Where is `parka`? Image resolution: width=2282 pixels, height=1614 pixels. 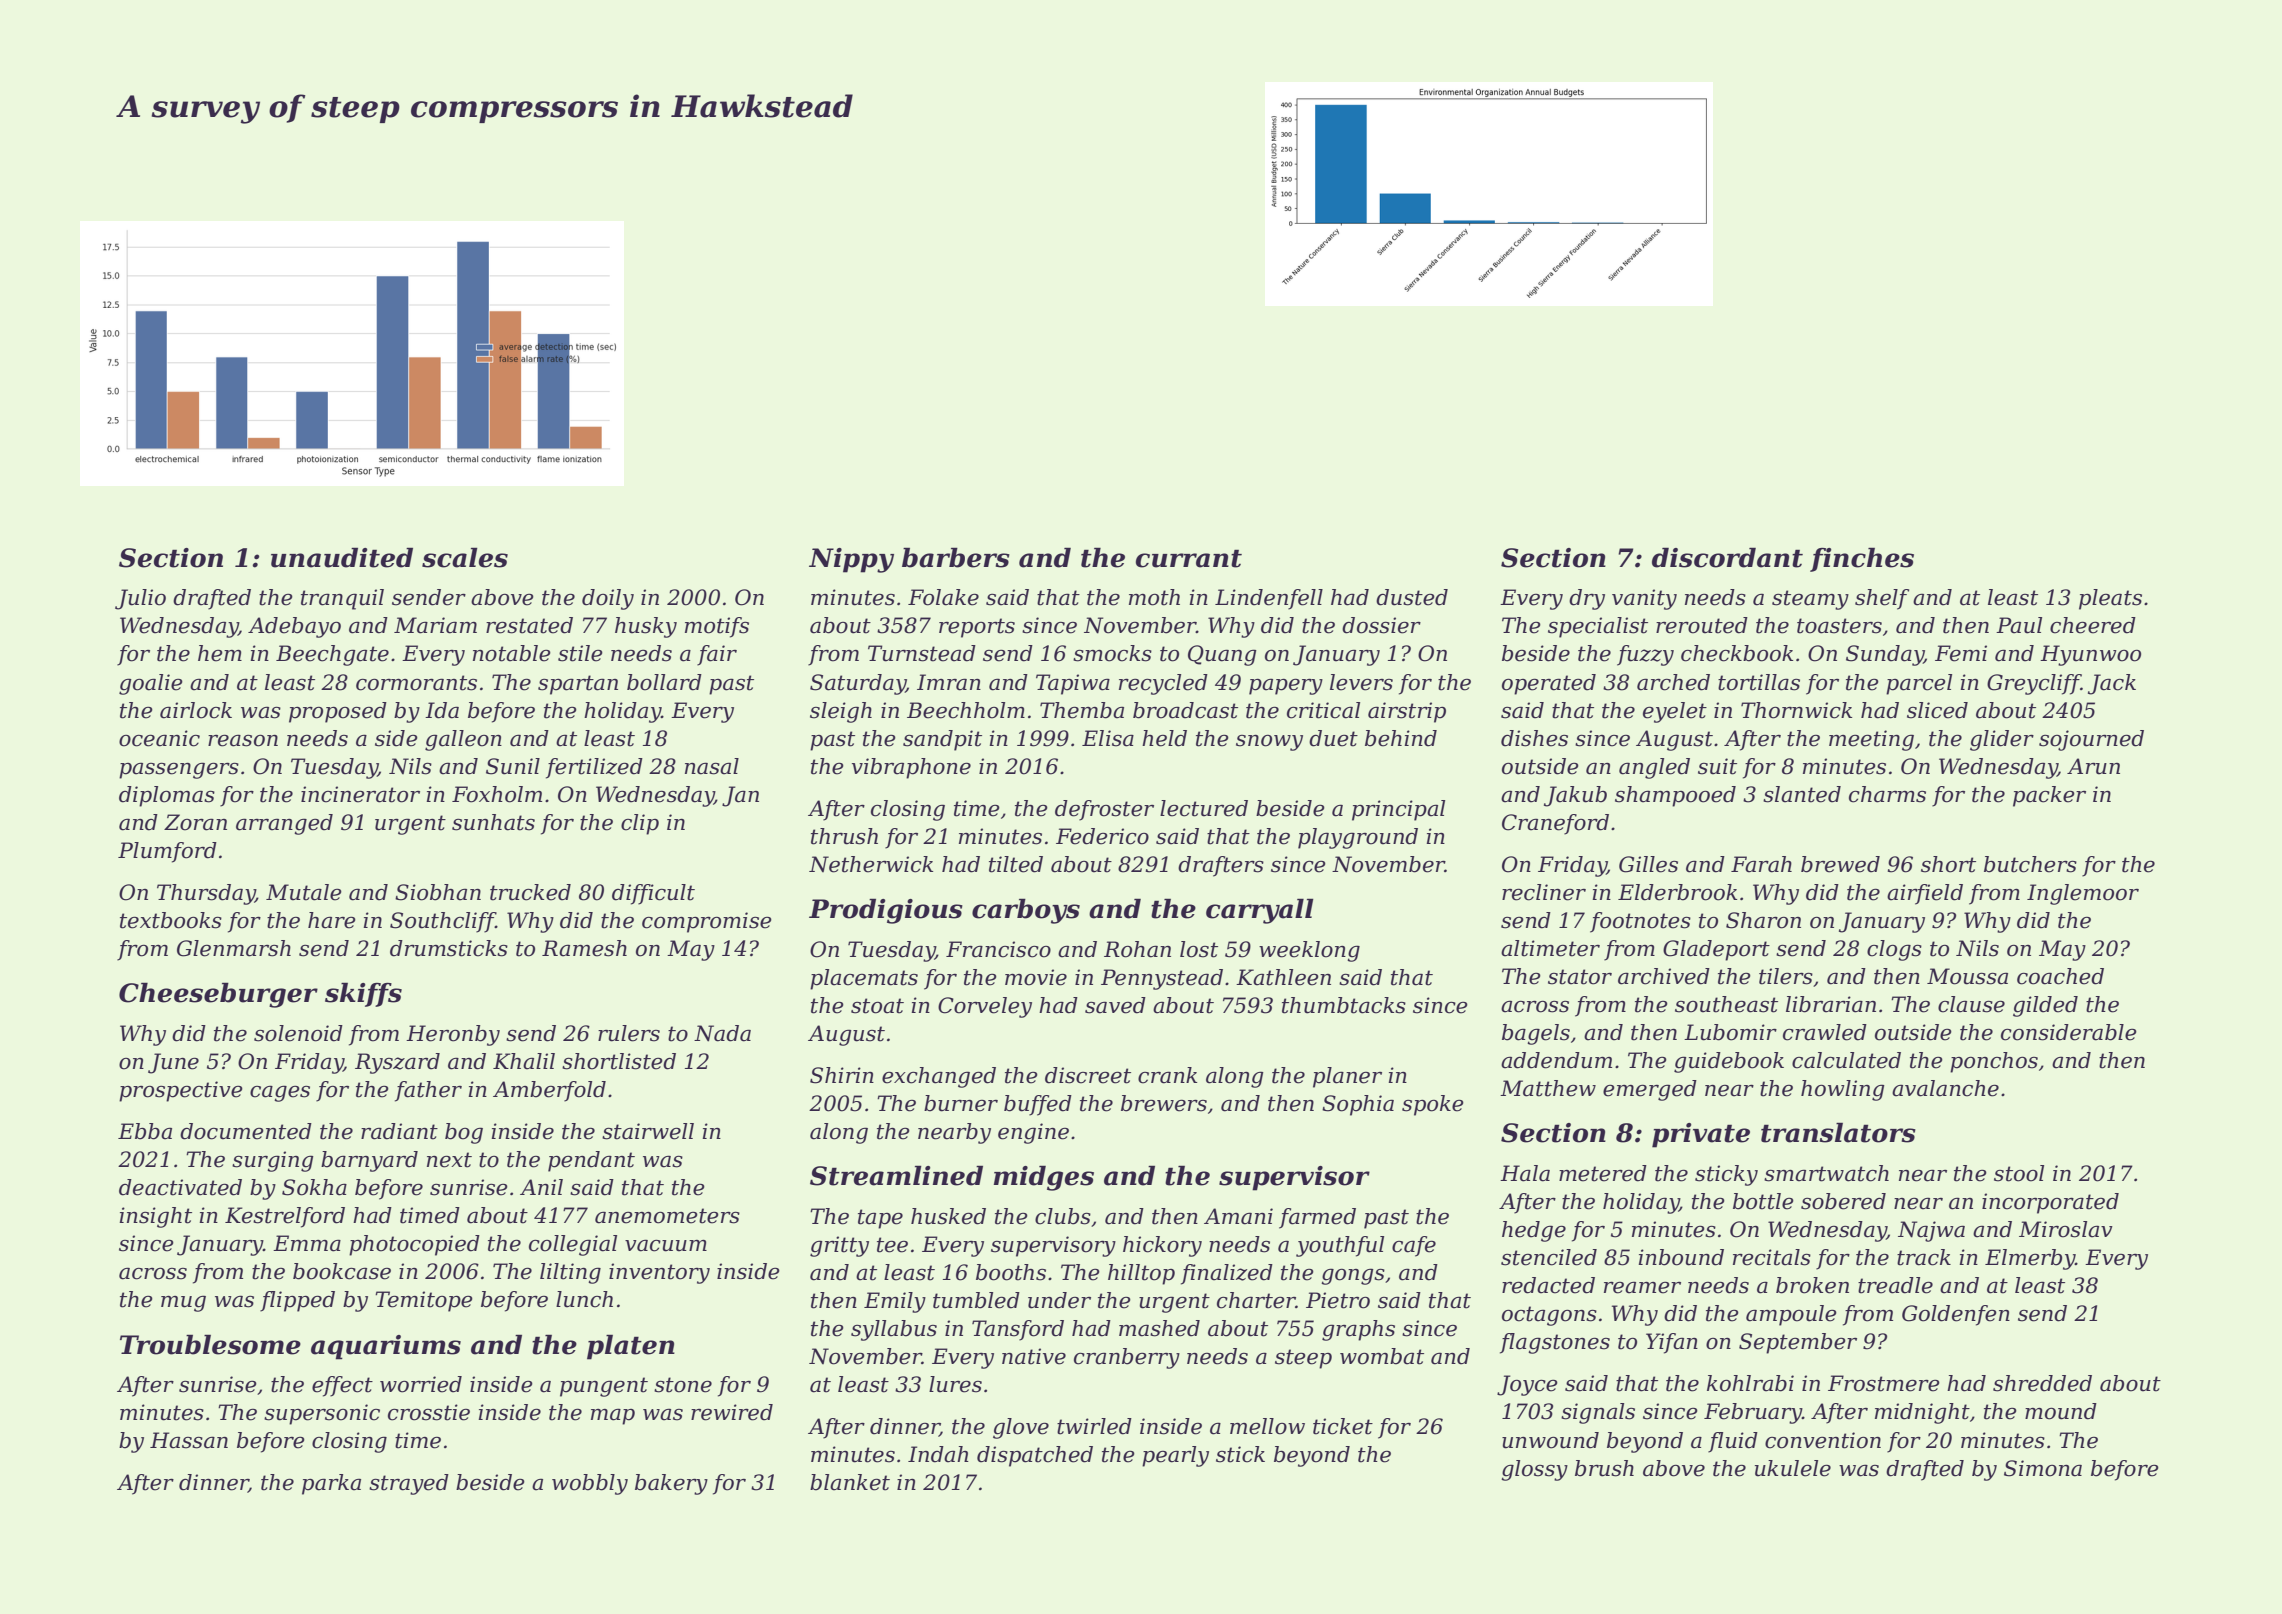
parka is located at coordinates (331, 1484).
